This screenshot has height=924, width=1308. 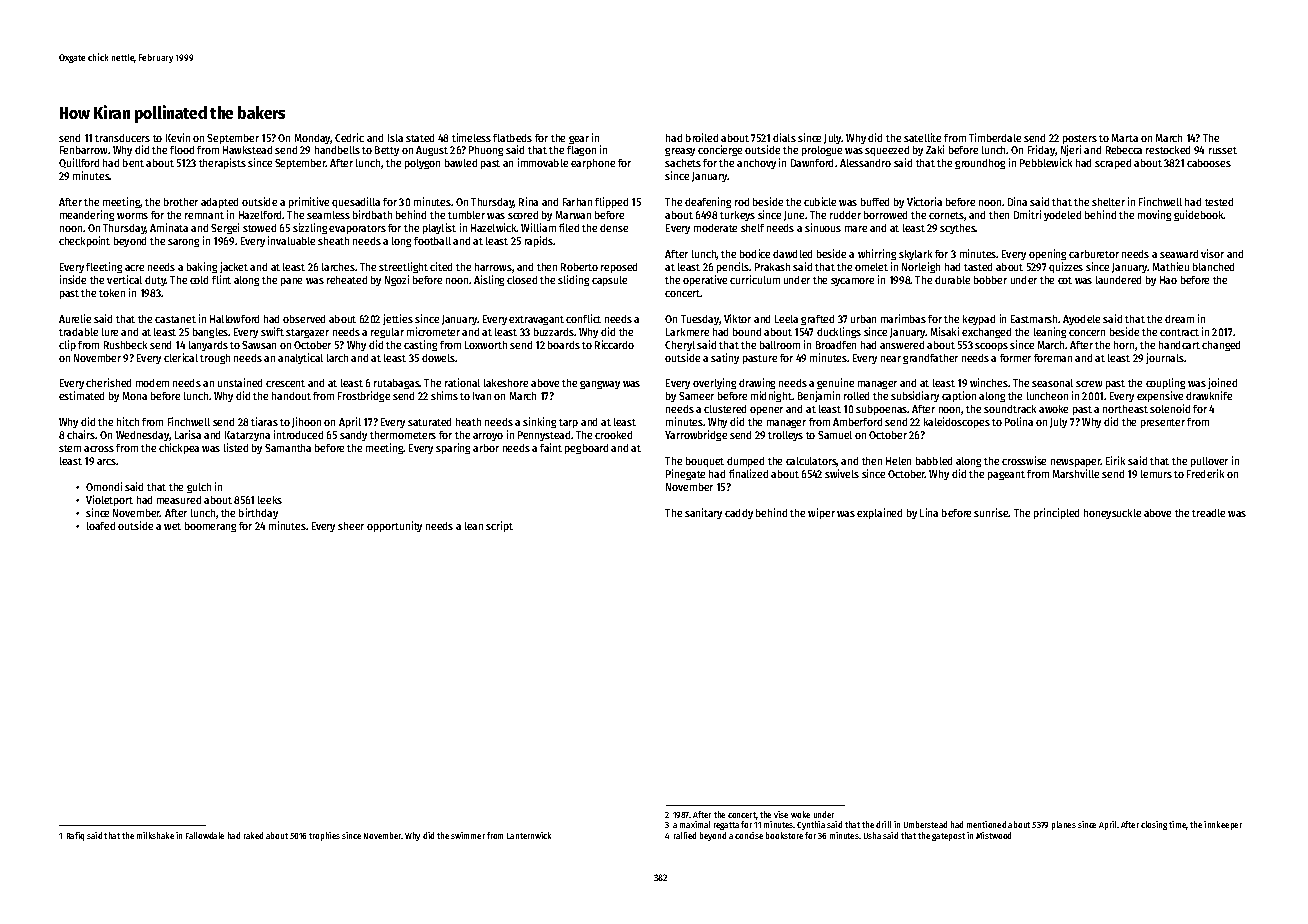 What do you see at coordinates (403, 435) in the screenshot?
I see `thermometers` at bounding box center [403, 435].
